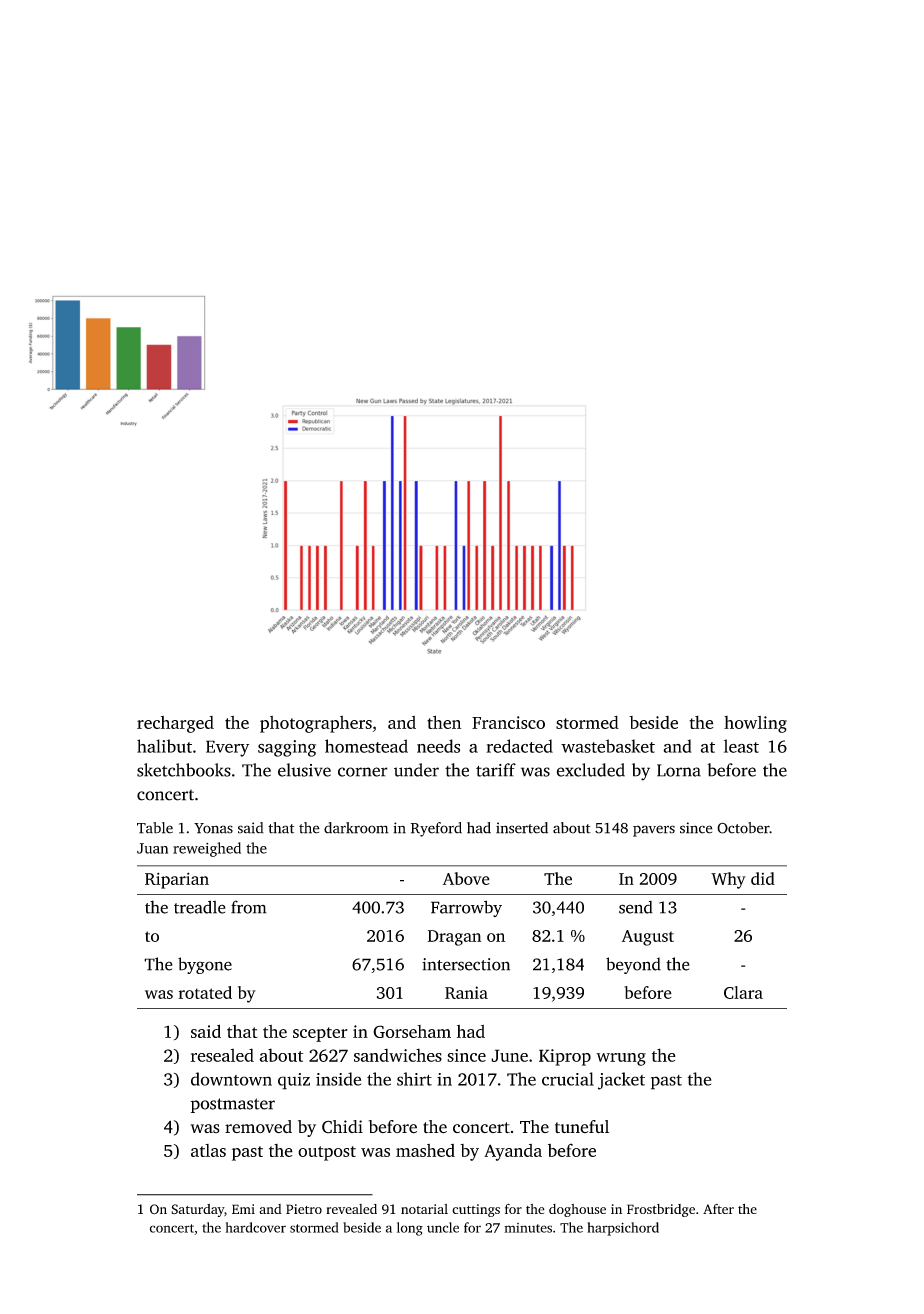 This screenshot has width=924, height=1314. Describe the element at coordinates (728, 880) in the screenshot. I see `Why` at that location.
